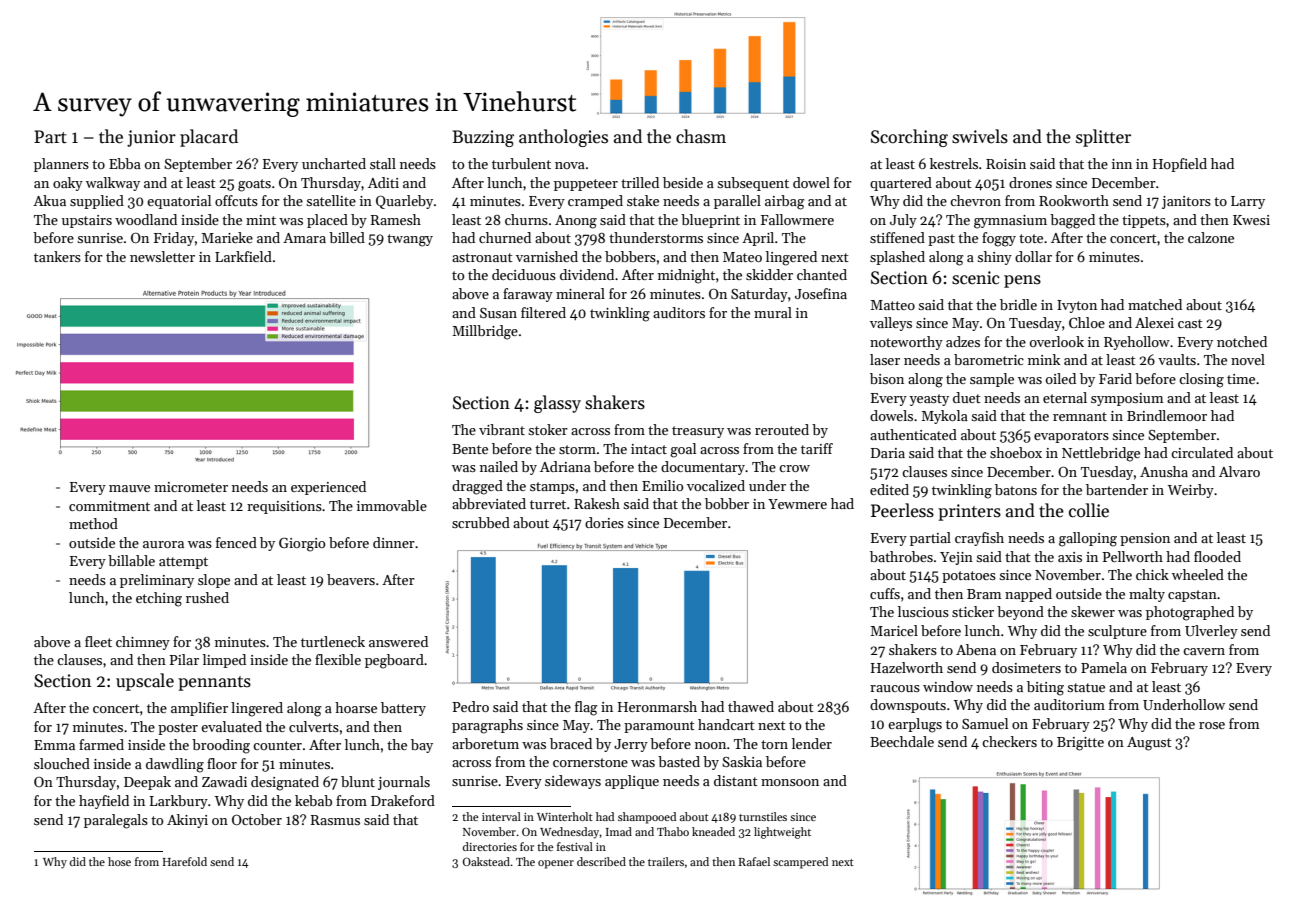 This screenshot has width=1308, height=924. What do you see at coordinates (573, 782) in the screenshot?
I see `sideways` at bounding box center [573, 782].
